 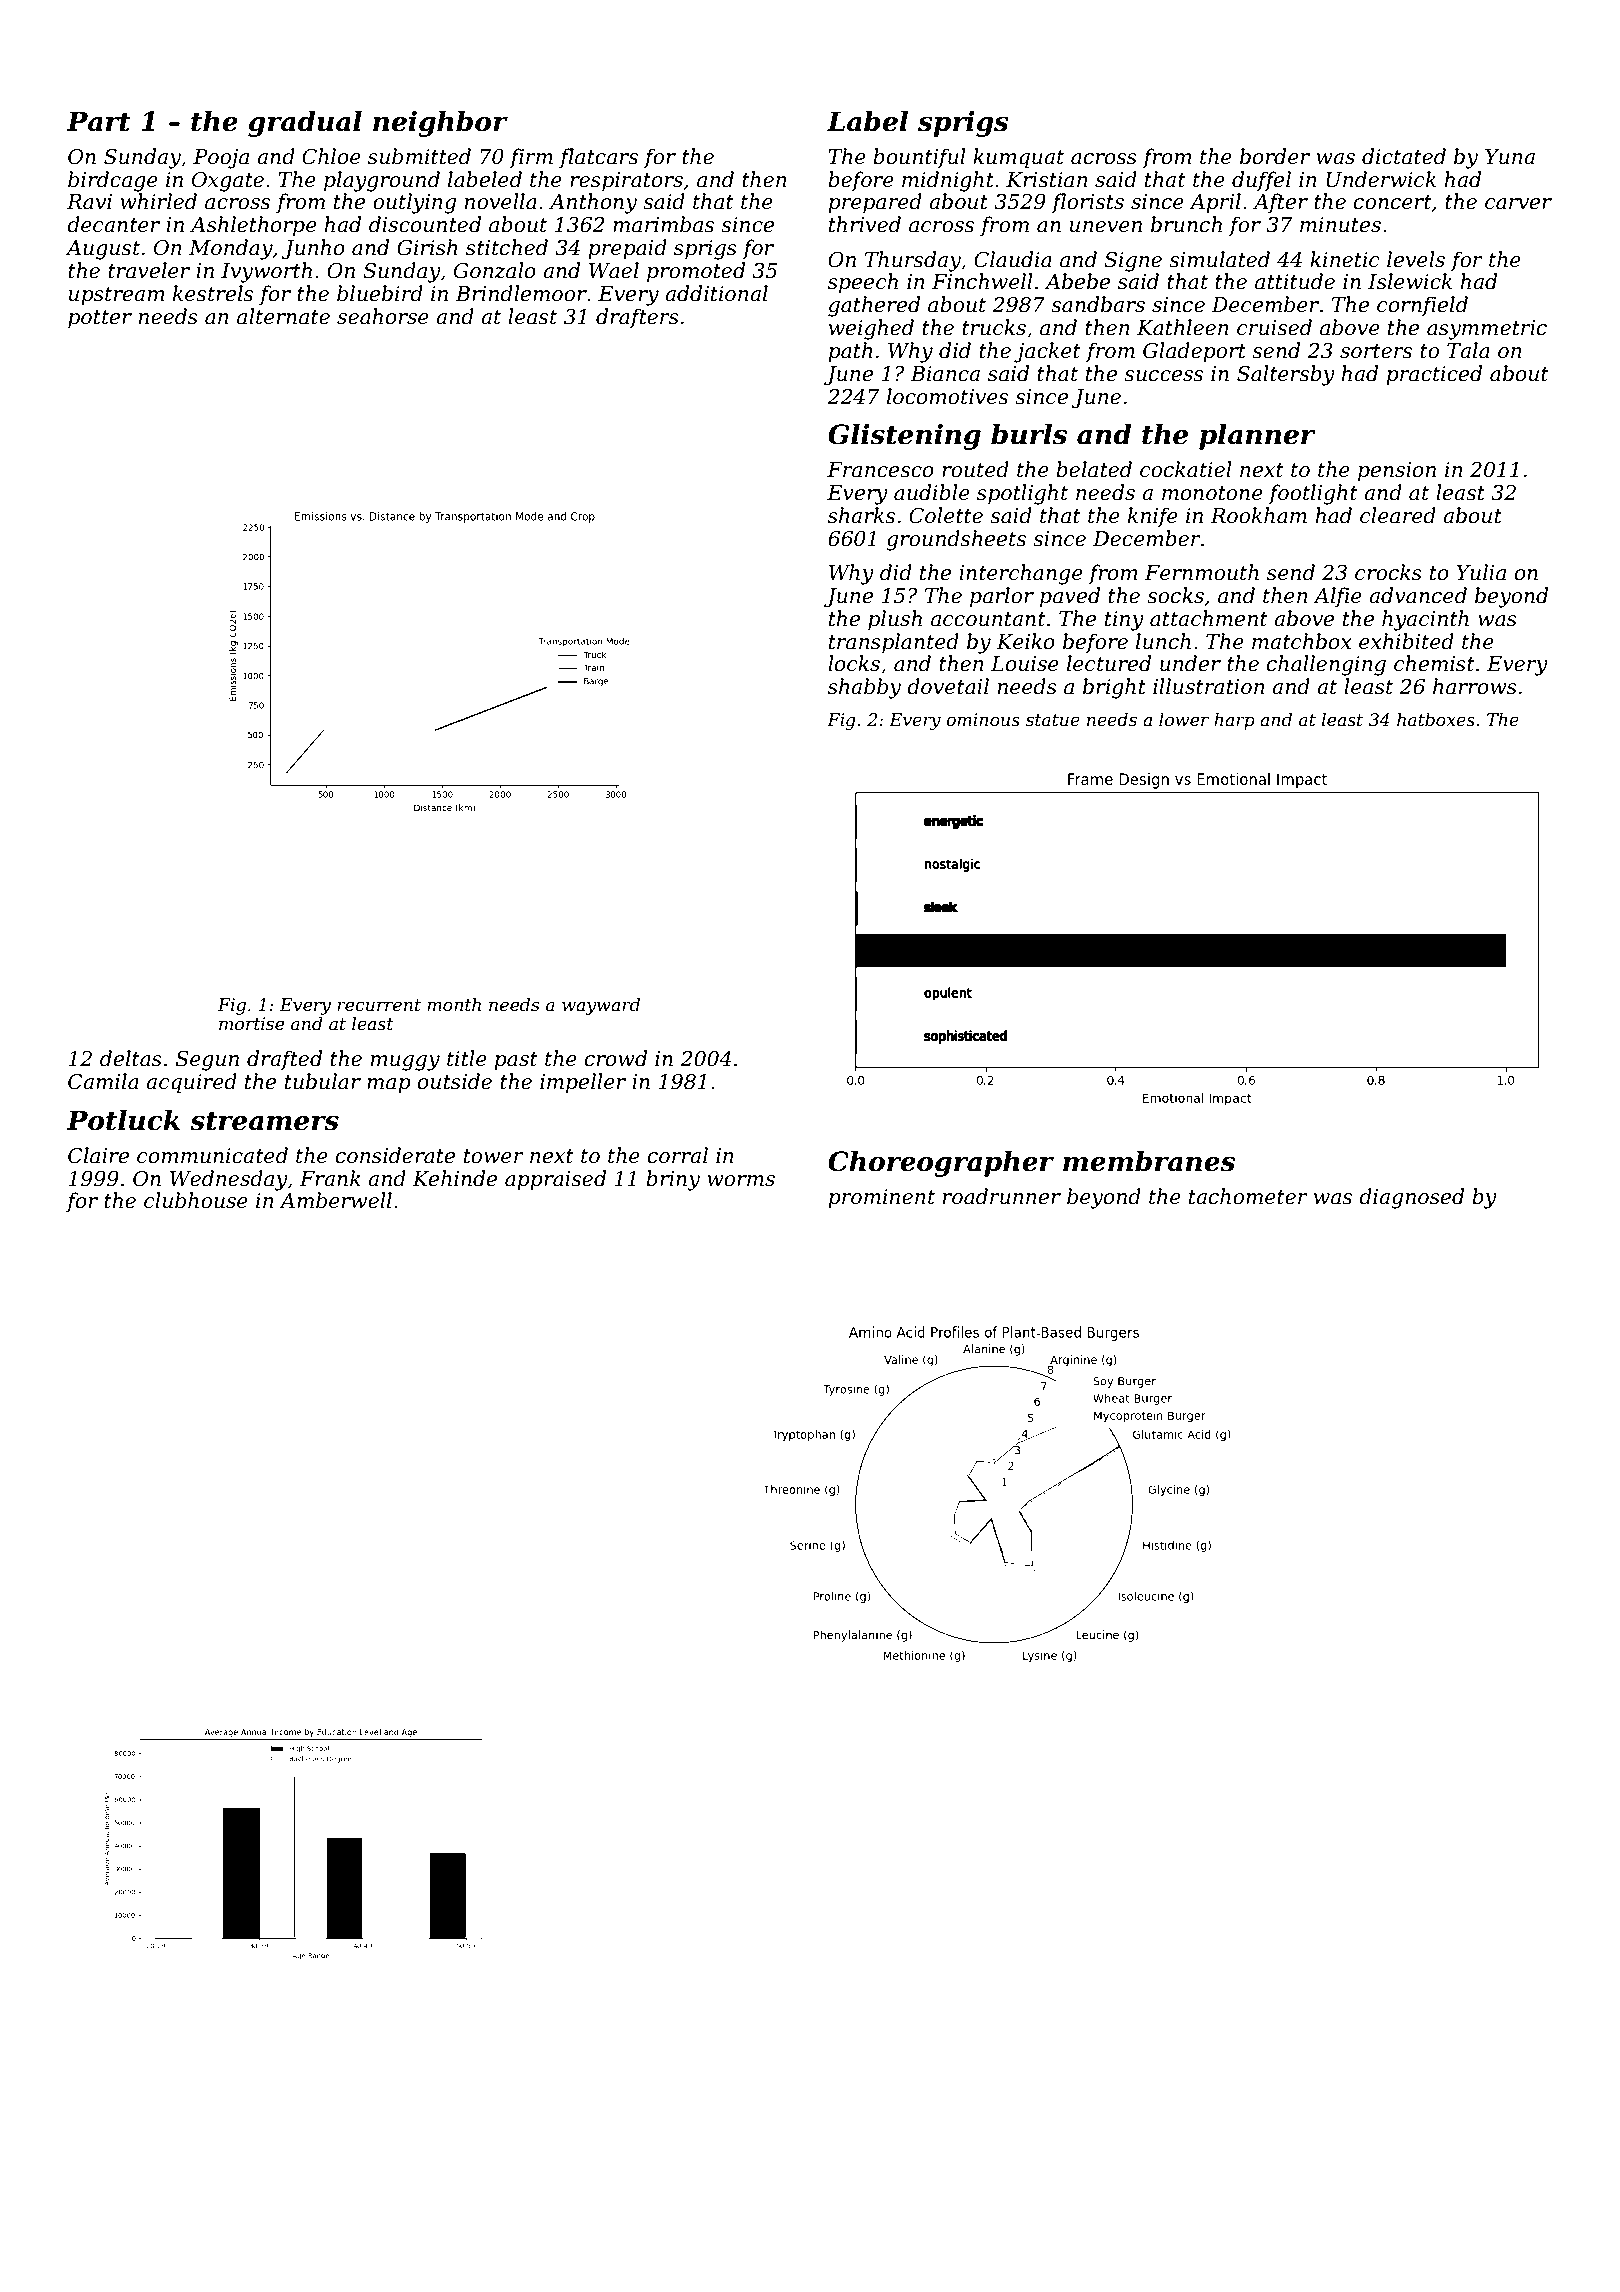 I want to click on neighbor, so click(x=440, y=124).
